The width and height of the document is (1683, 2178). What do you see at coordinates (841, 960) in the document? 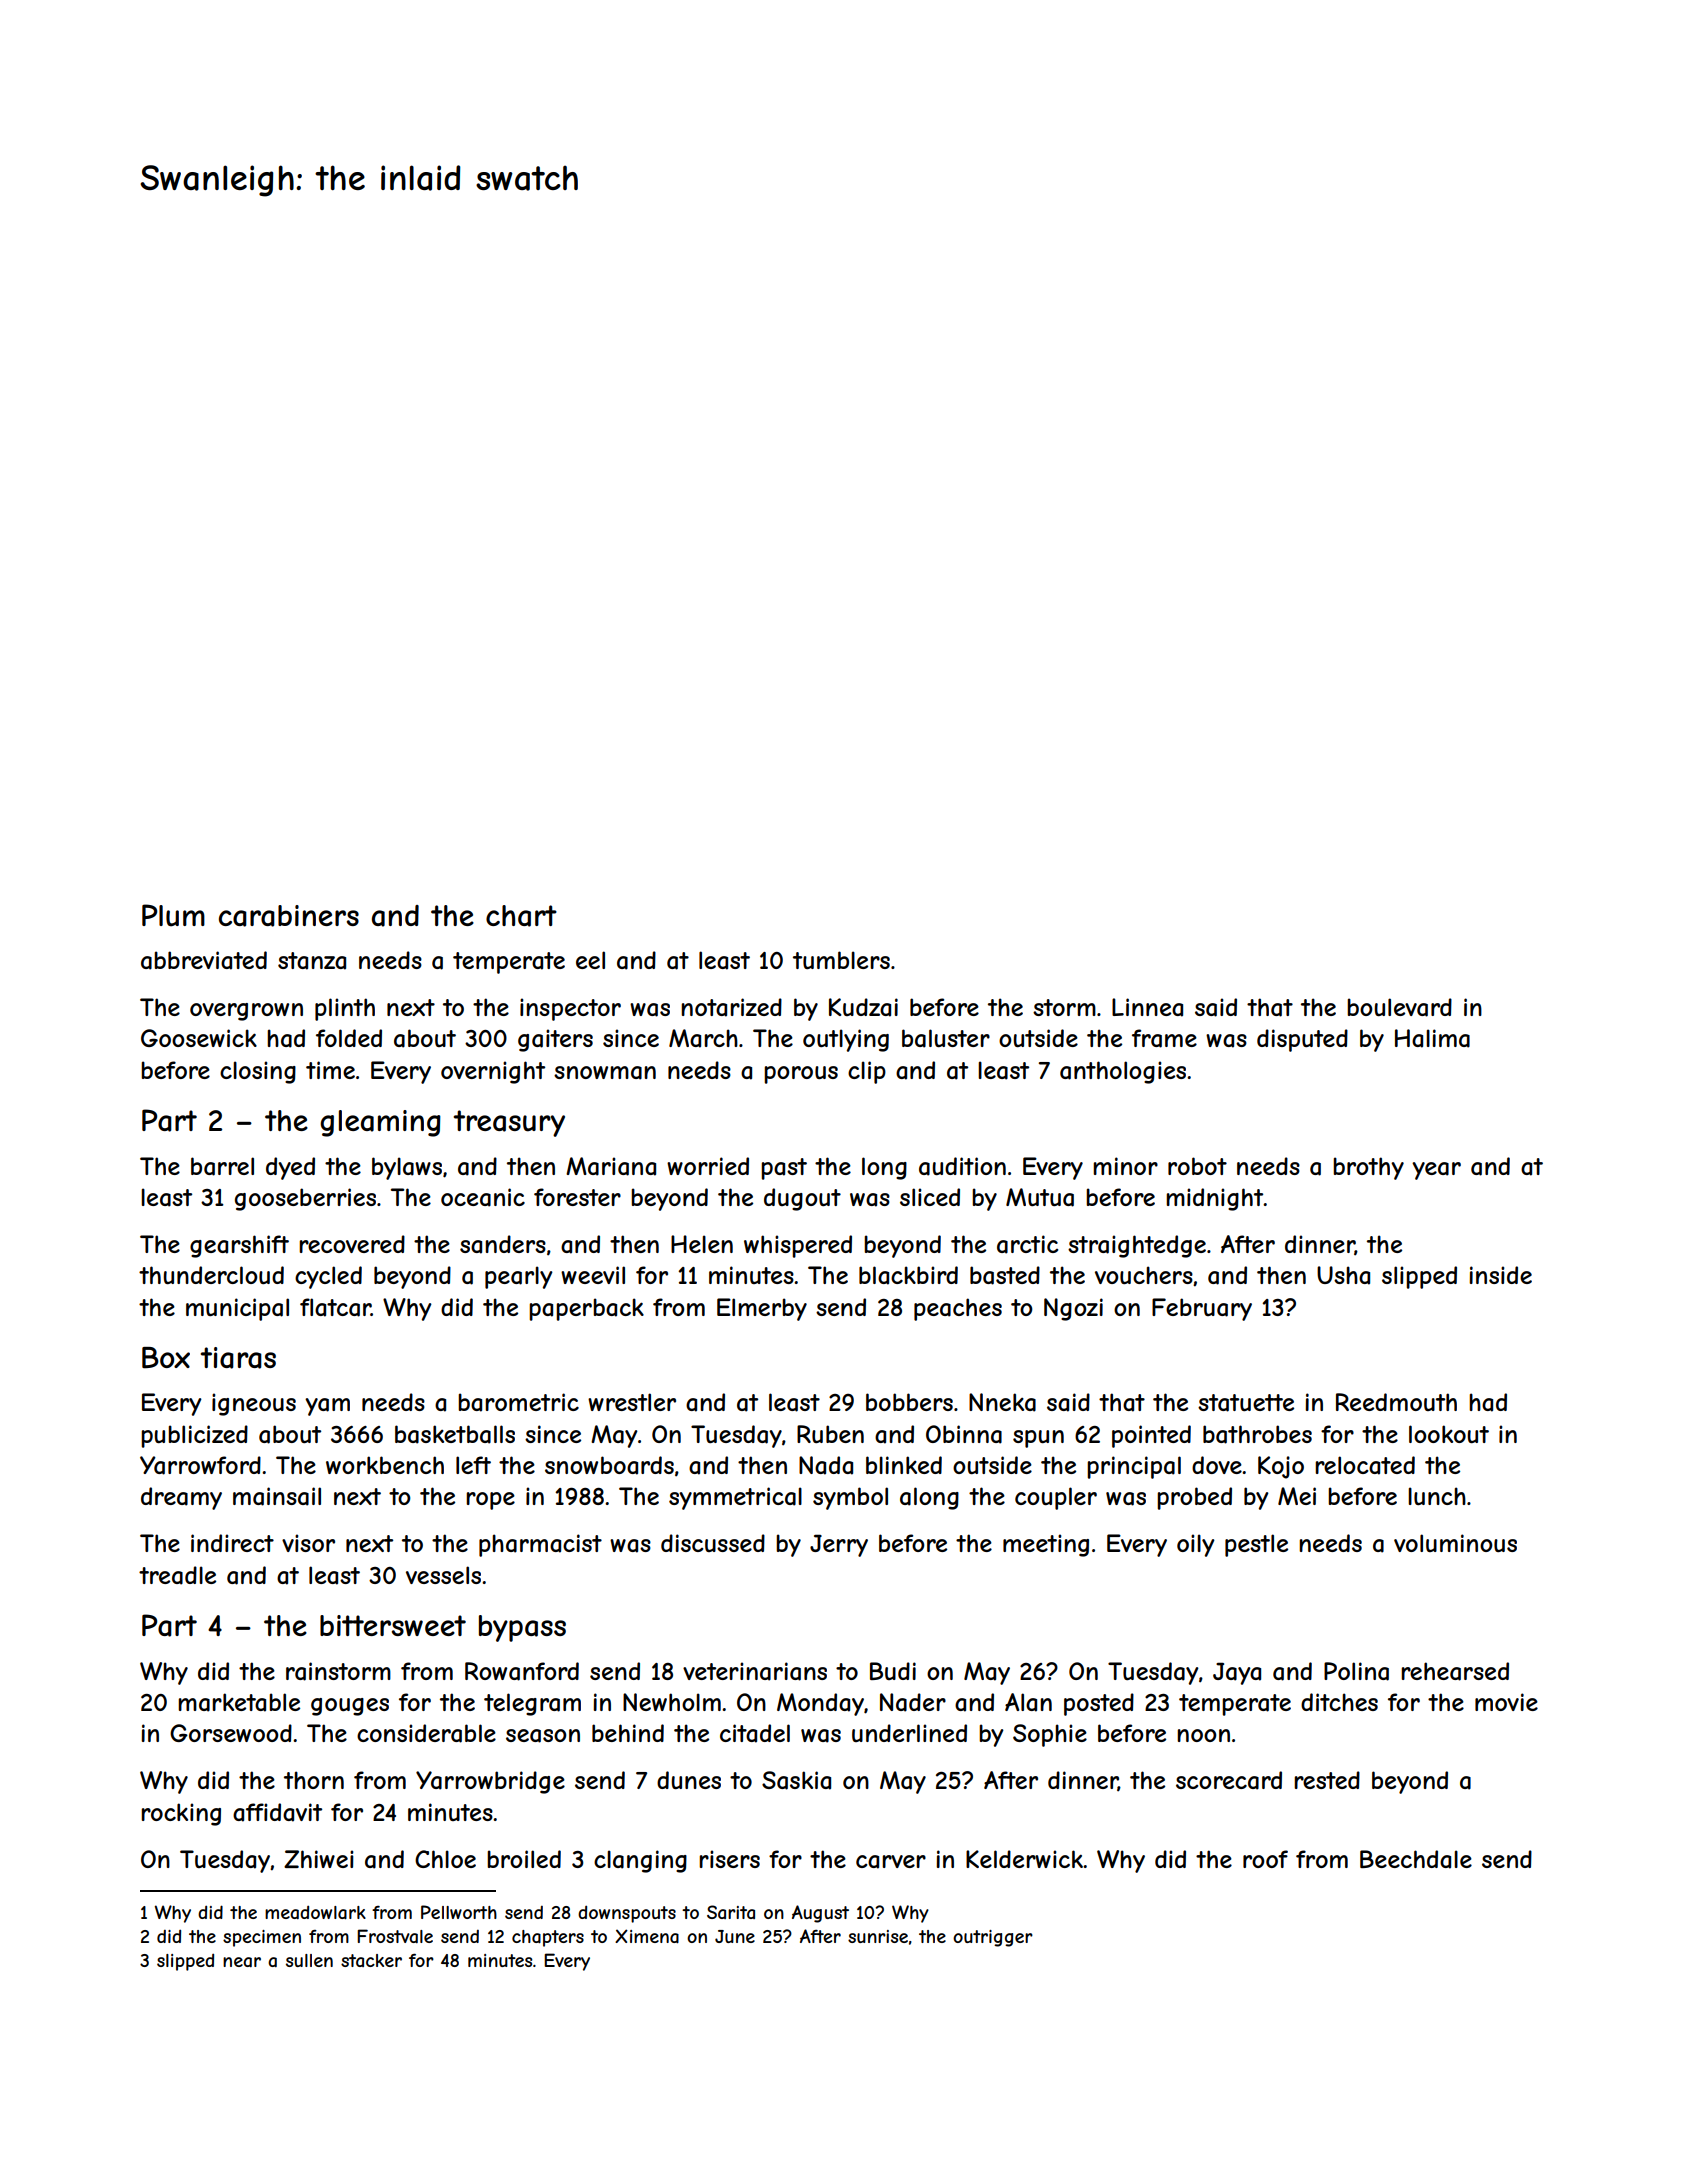
I see `tumblers` at bounding box center [841, 960].
